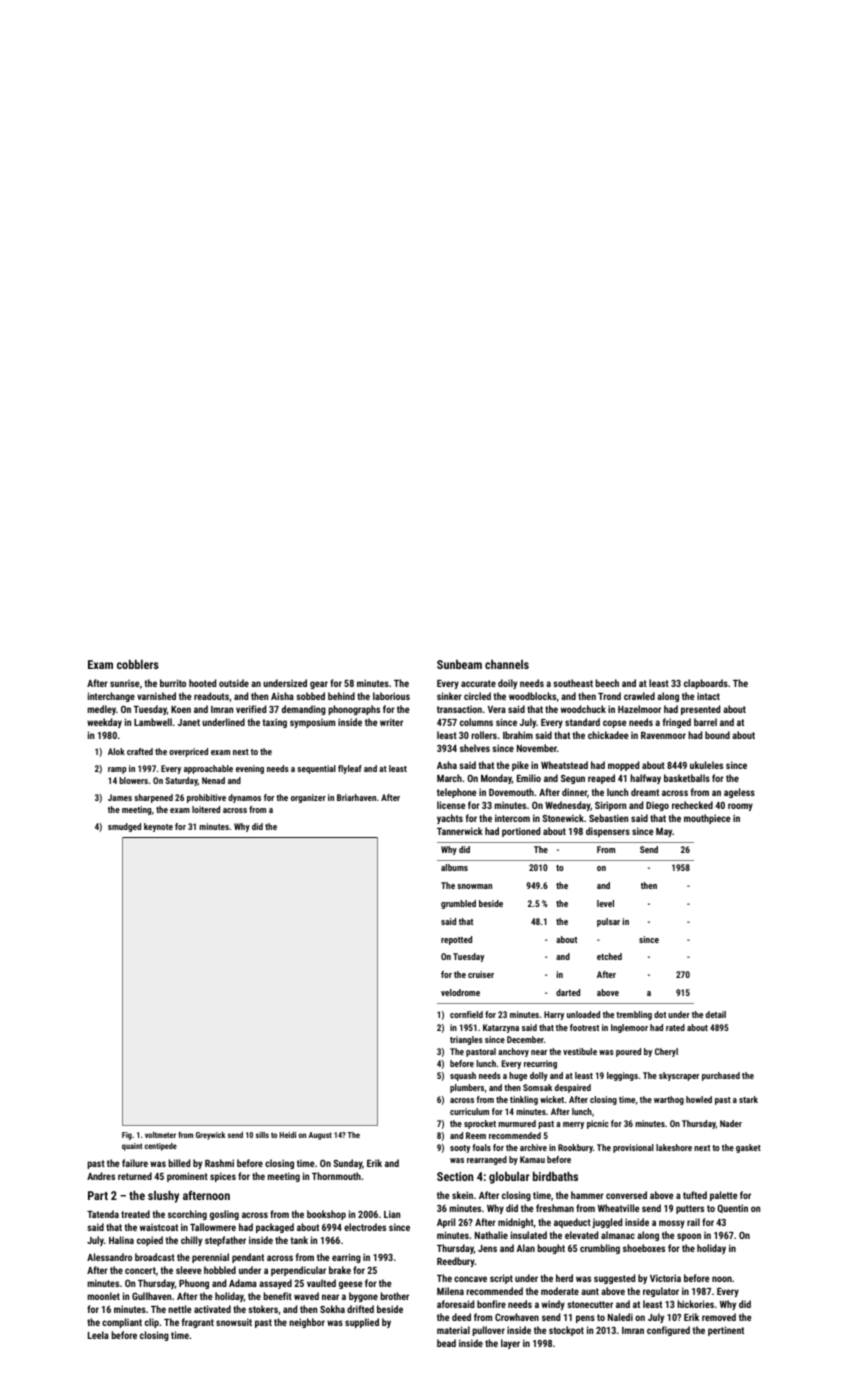  Describe the element at coordinates (234, 1322) in the image. I see `snowsuit` at that location.
